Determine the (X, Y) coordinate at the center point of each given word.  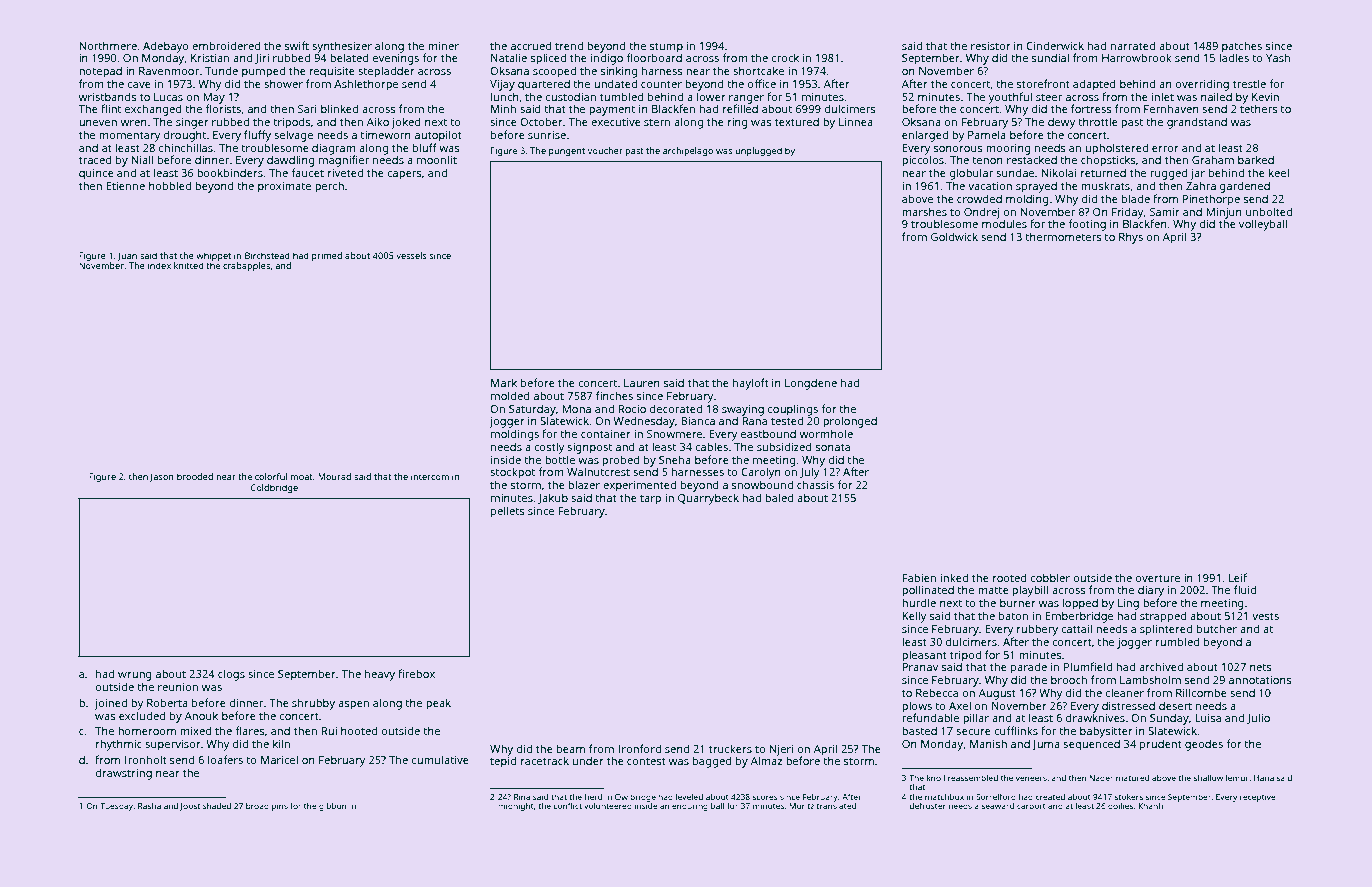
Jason (162, 477)
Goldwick (954, 236)
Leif (1238, 577)
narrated (1133, 45)
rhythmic (119, 745)
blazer (584, 484)
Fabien (919, 577)
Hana (1264, 778)
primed (327, 256)
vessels (411, 255)
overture (1158, 578)
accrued (531, 45)
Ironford (639, 748)
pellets (508, 512)
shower (283, 83)
